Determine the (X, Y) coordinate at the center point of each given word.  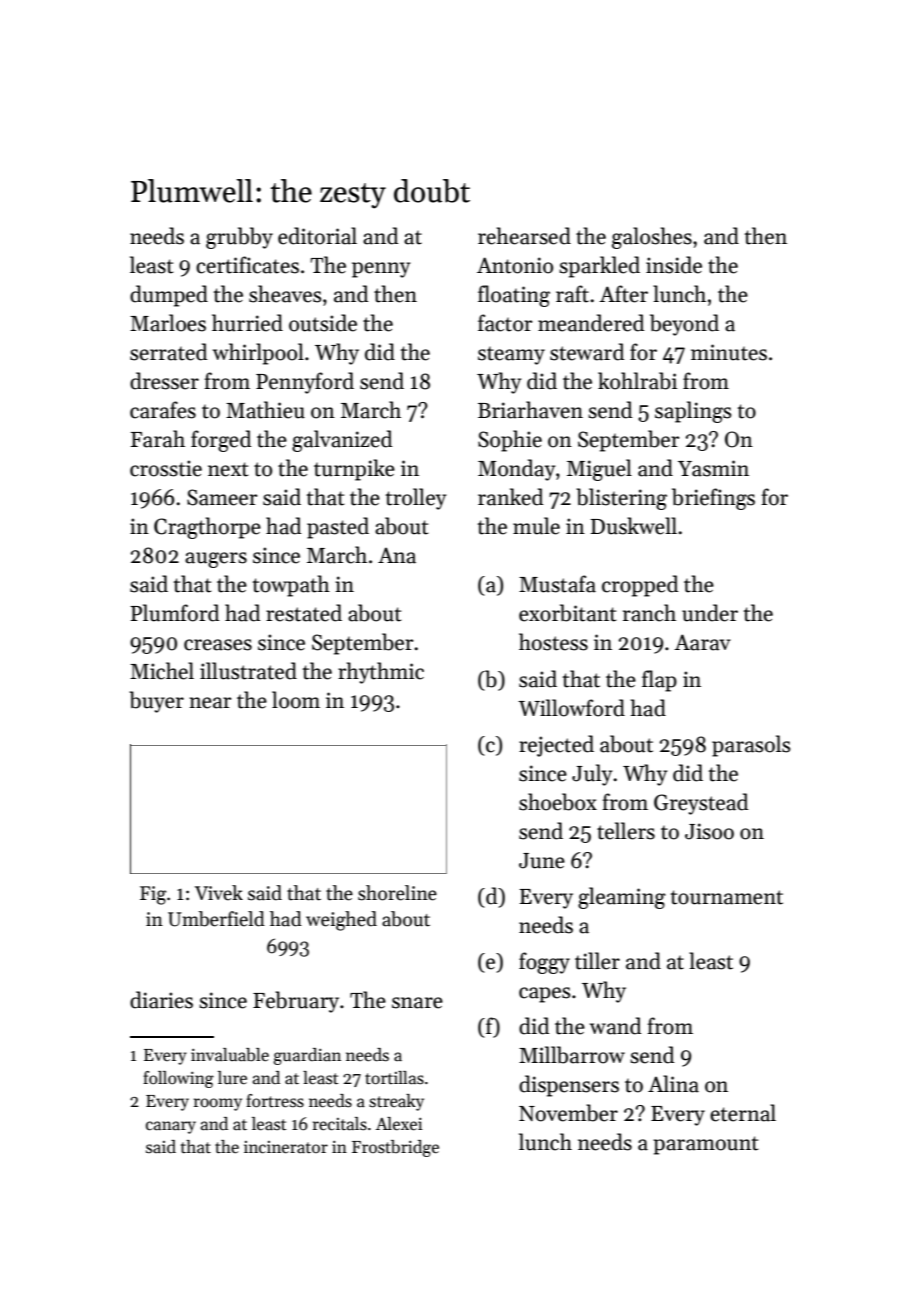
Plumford (175, 613)
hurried (247, 323)
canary (171, 1127)
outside (323, 323)
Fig (153, 895)
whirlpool (258, 354)
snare (417, 1003)
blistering (621, 499)
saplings (693, 412)
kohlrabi (637, 381)
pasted (338, 528)
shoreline (397, 893)
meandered (591, 323)
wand (616, 1026)
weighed (341, 921)
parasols (751, 746)
